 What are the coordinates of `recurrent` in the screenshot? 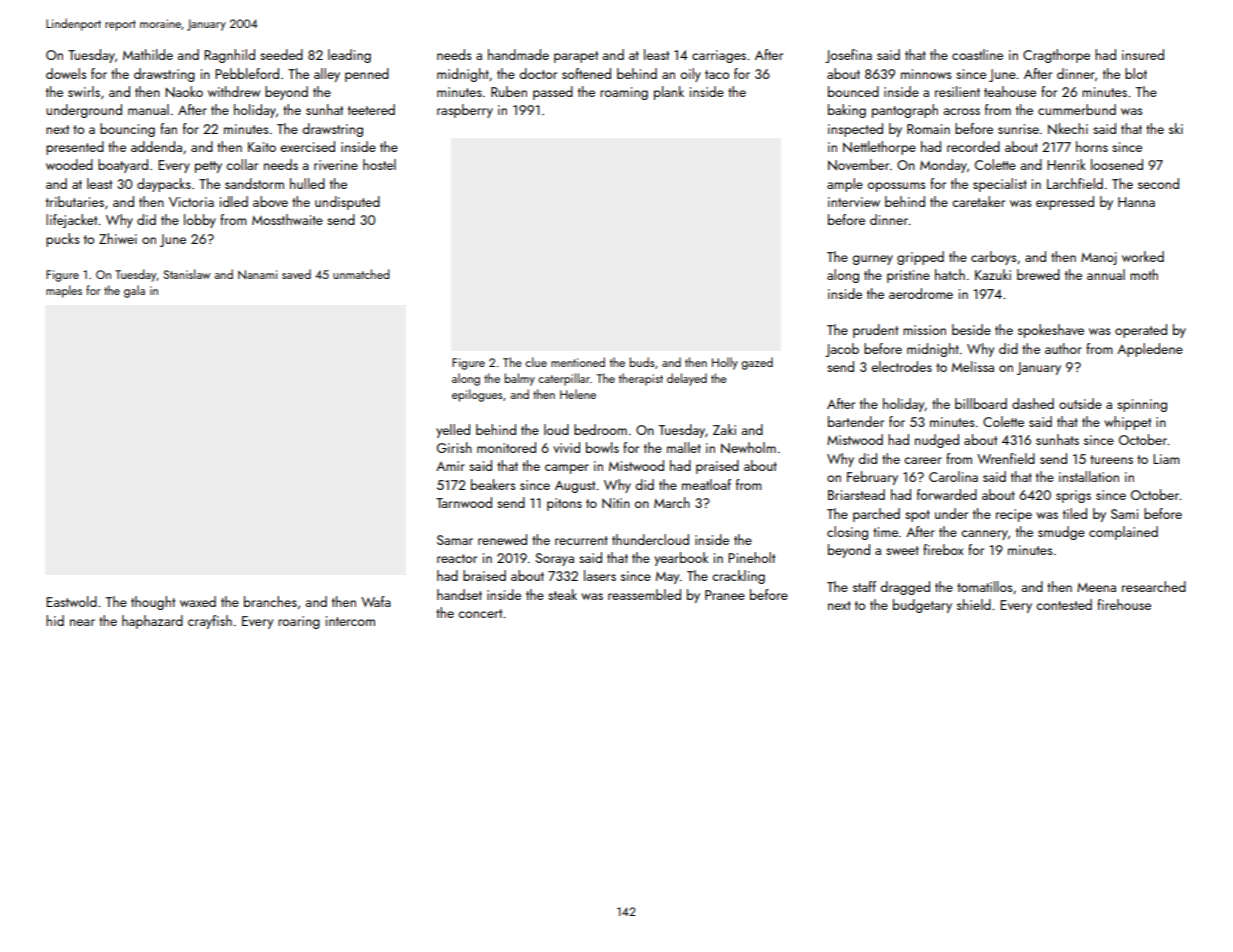 It's located at (581, 540).
